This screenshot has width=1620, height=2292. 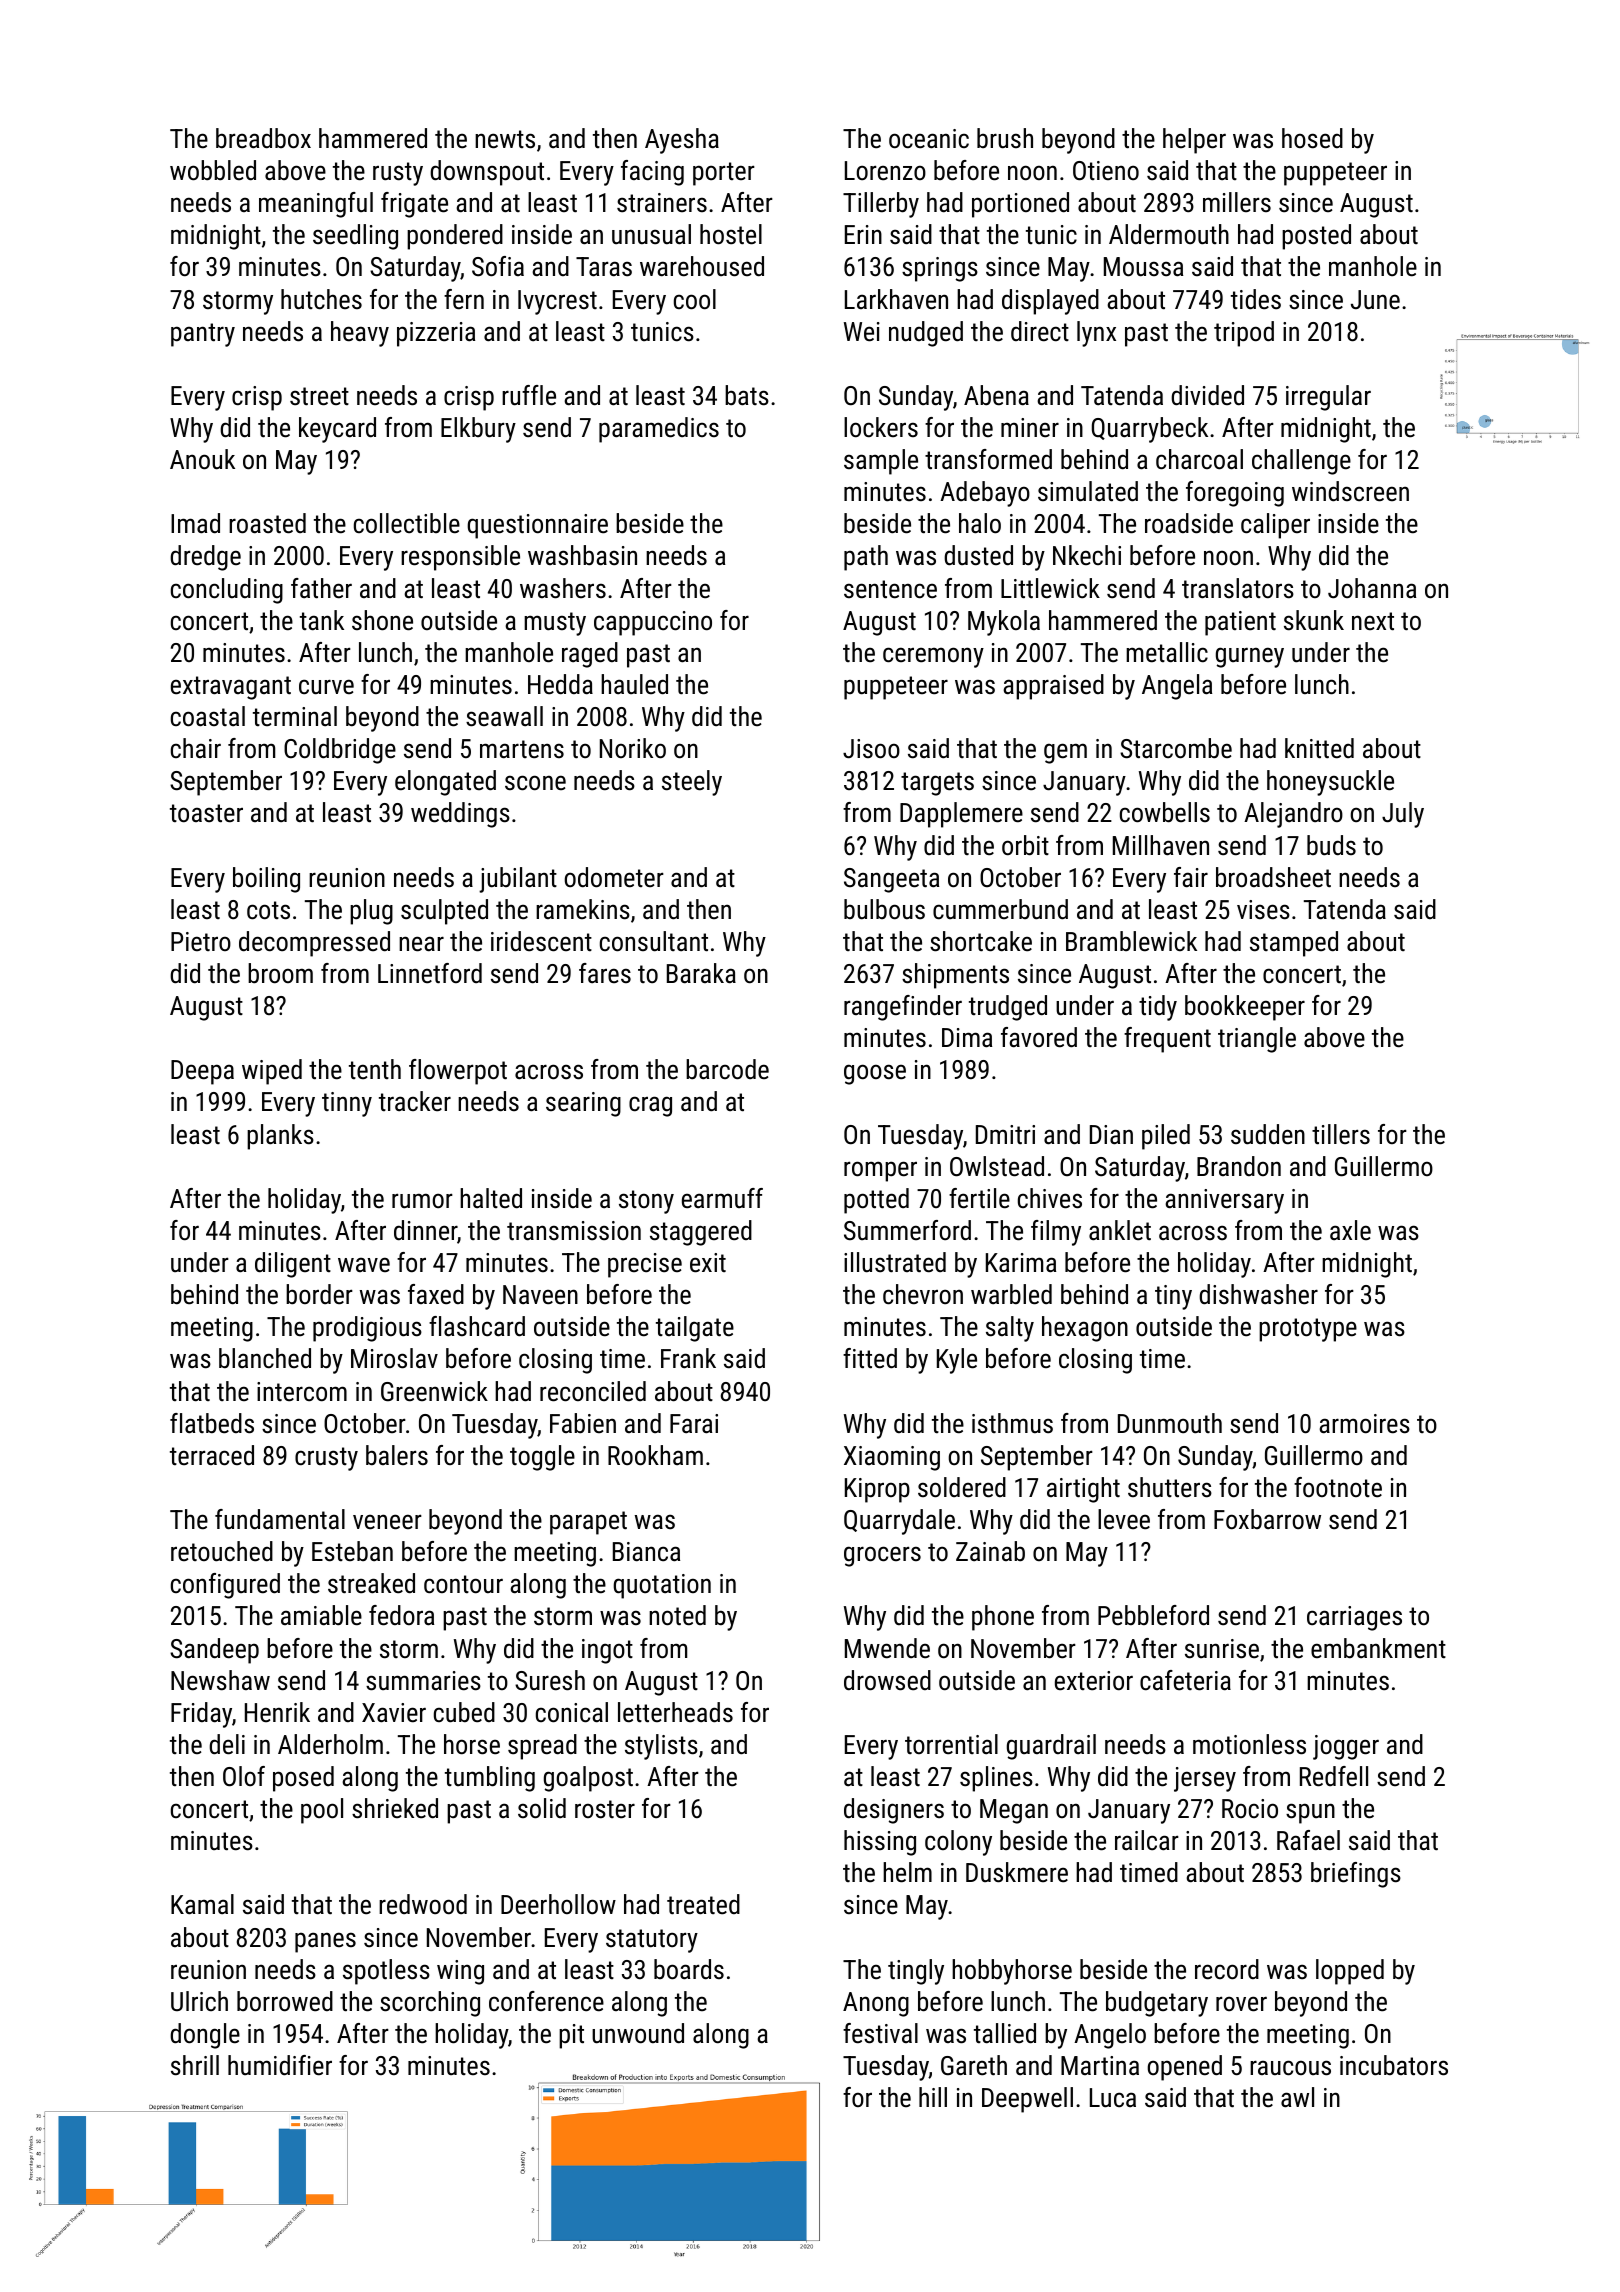 What do you see at coordinates (724, 174) in the screenshot?
I see `porter` at bounding box center [724, 174].
